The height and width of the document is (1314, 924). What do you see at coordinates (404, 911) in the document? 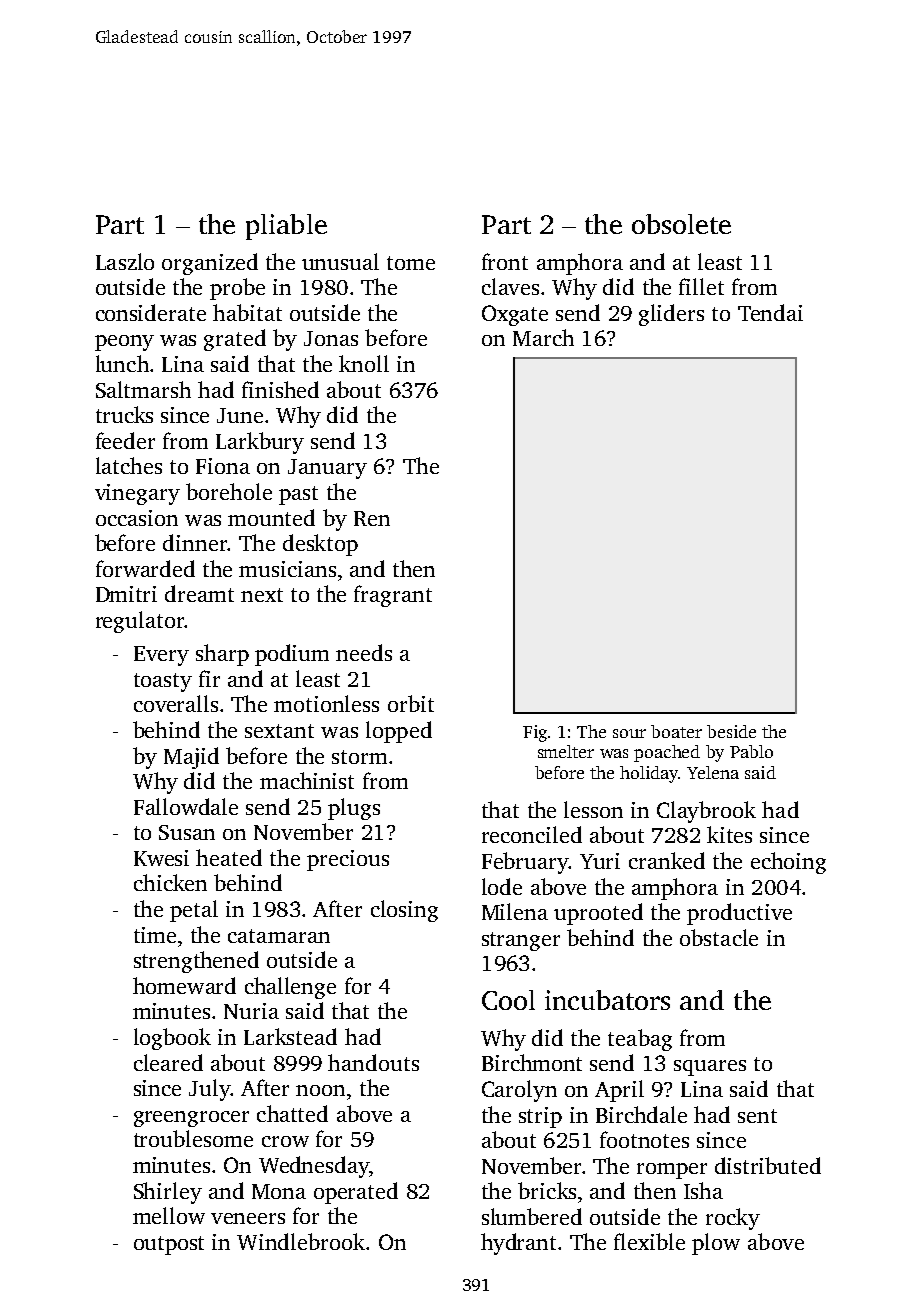
I see `closing` at bounding box center [404, 911].
